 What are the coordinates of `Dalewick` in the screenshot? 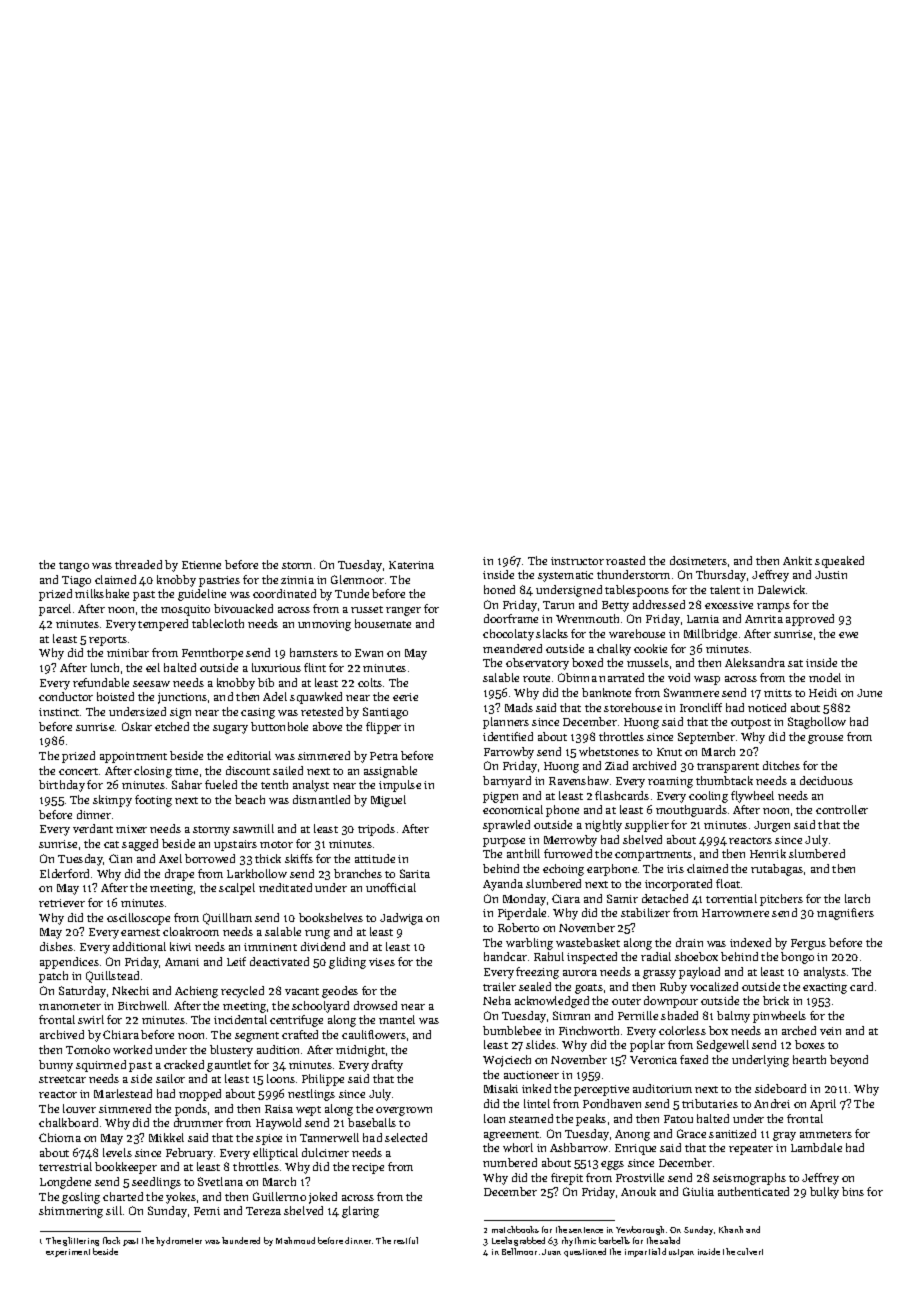 It's located at (781, 589).
